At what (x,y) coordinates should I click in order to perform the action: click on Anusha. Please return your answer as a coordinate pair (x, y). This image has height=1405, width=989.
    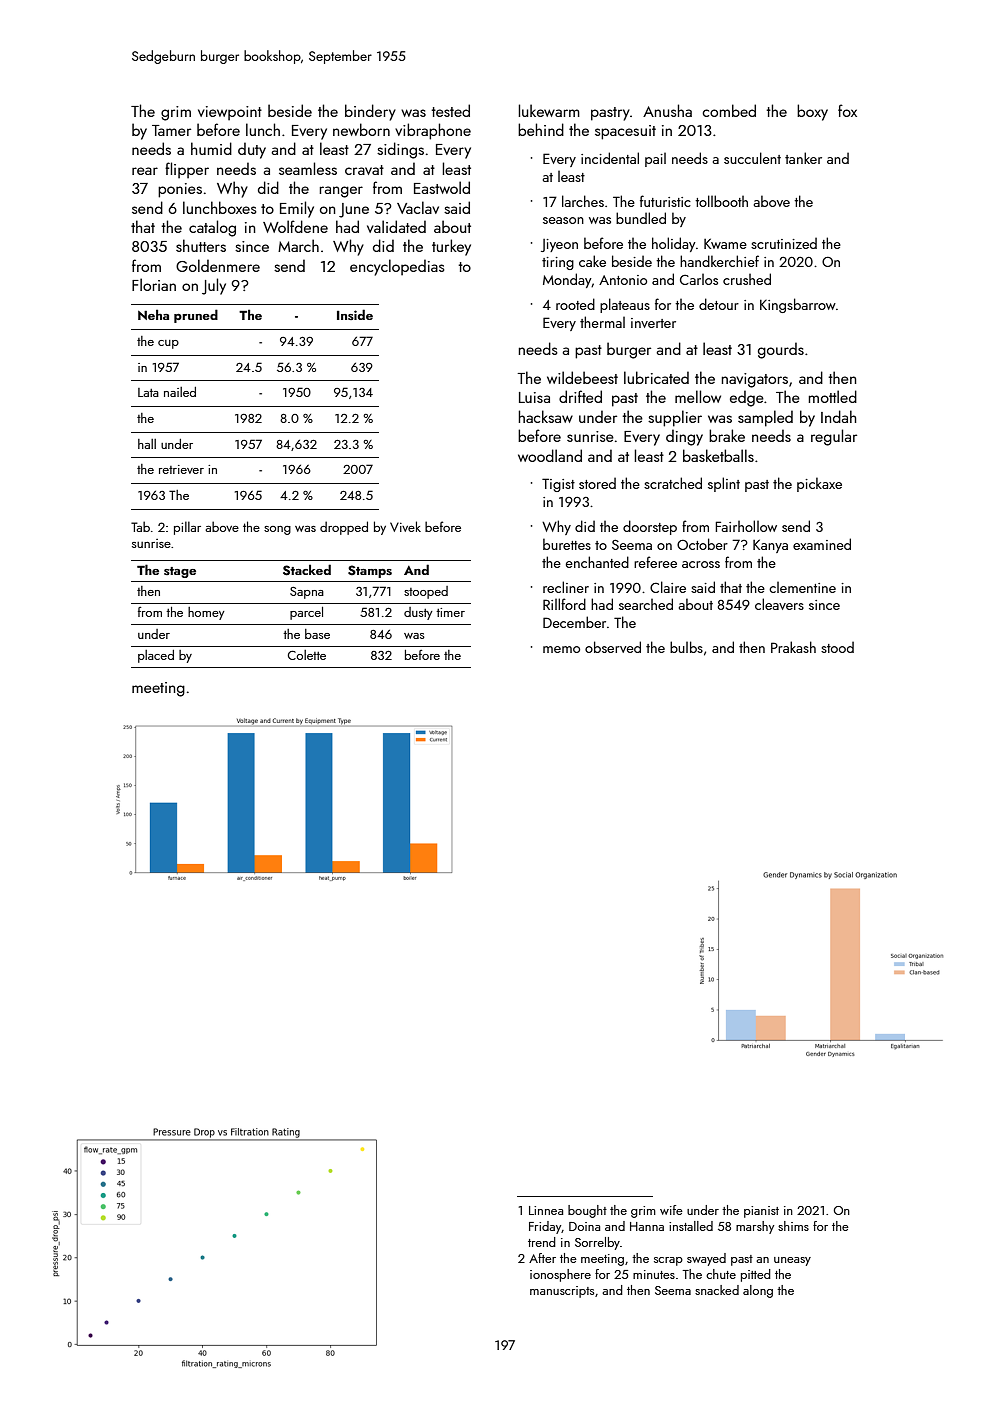
    Looking at the image, I should click on (667, 110).
